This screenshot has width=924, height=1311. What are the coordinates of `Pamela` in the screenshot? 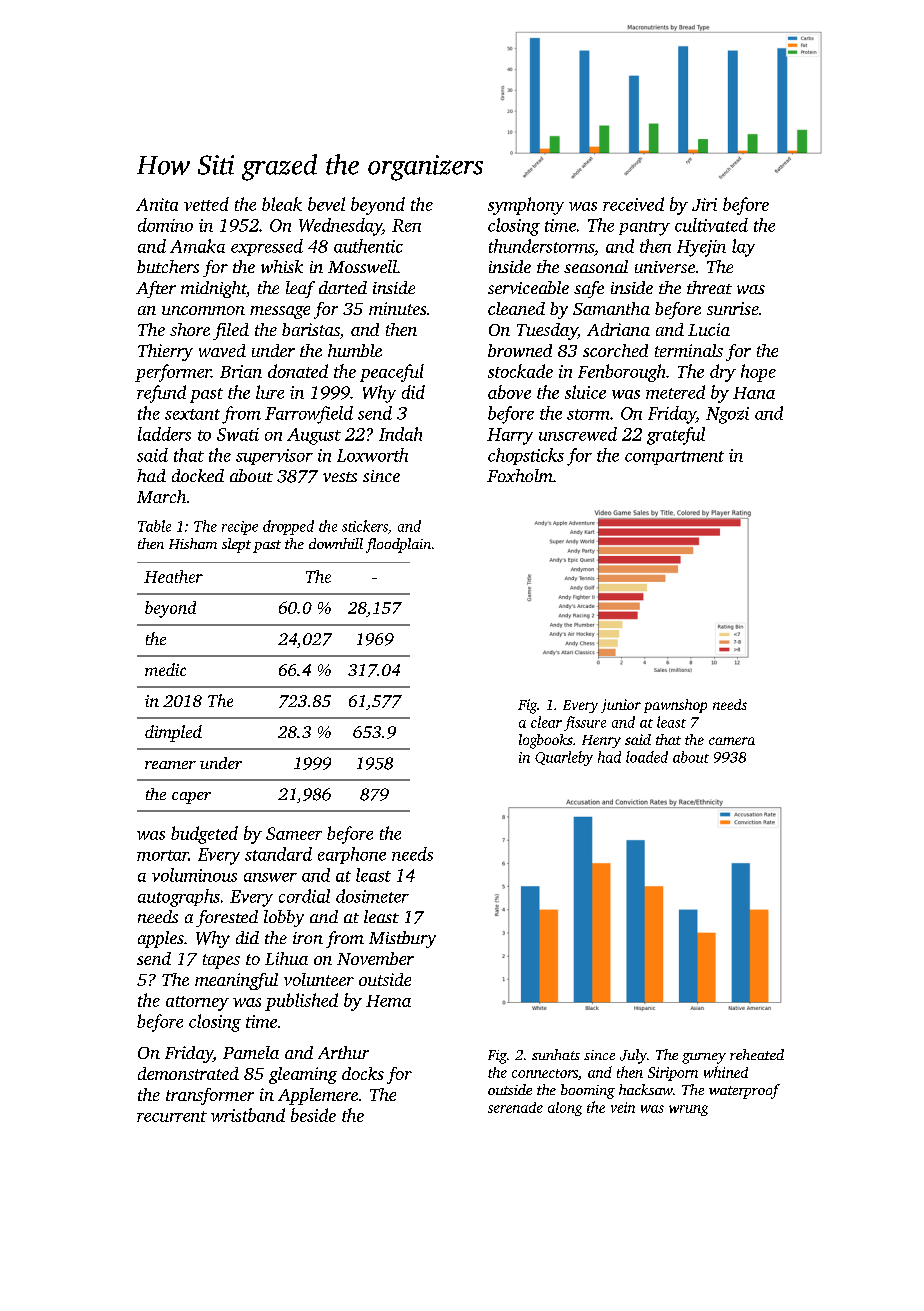 It's located at (251, 1052).
